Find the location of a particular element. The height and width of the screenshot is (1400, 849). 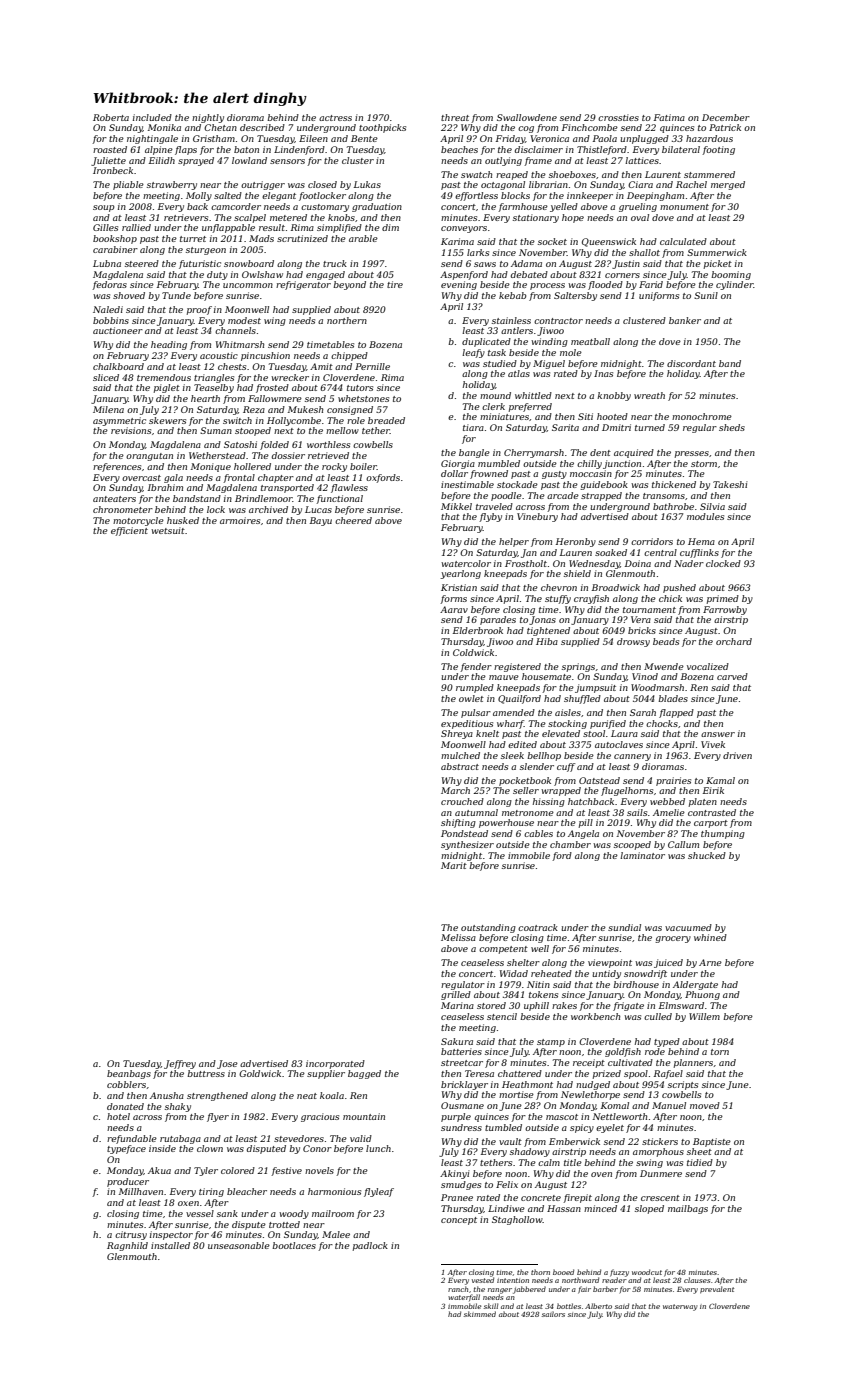

wetsuit is located at coordinates (168, 530).
